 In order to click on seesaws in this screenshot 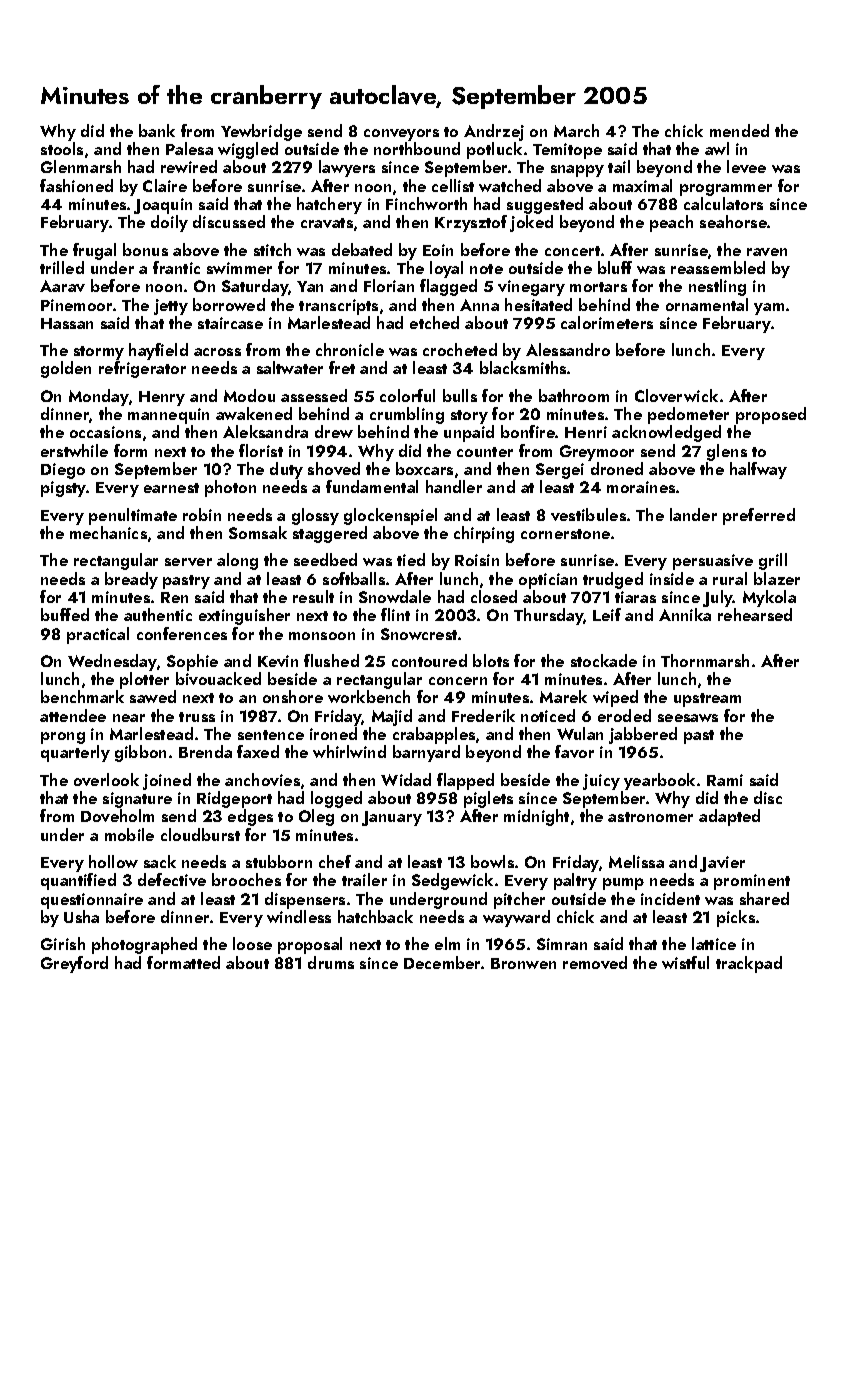, I will do `click(688, 718)`.
